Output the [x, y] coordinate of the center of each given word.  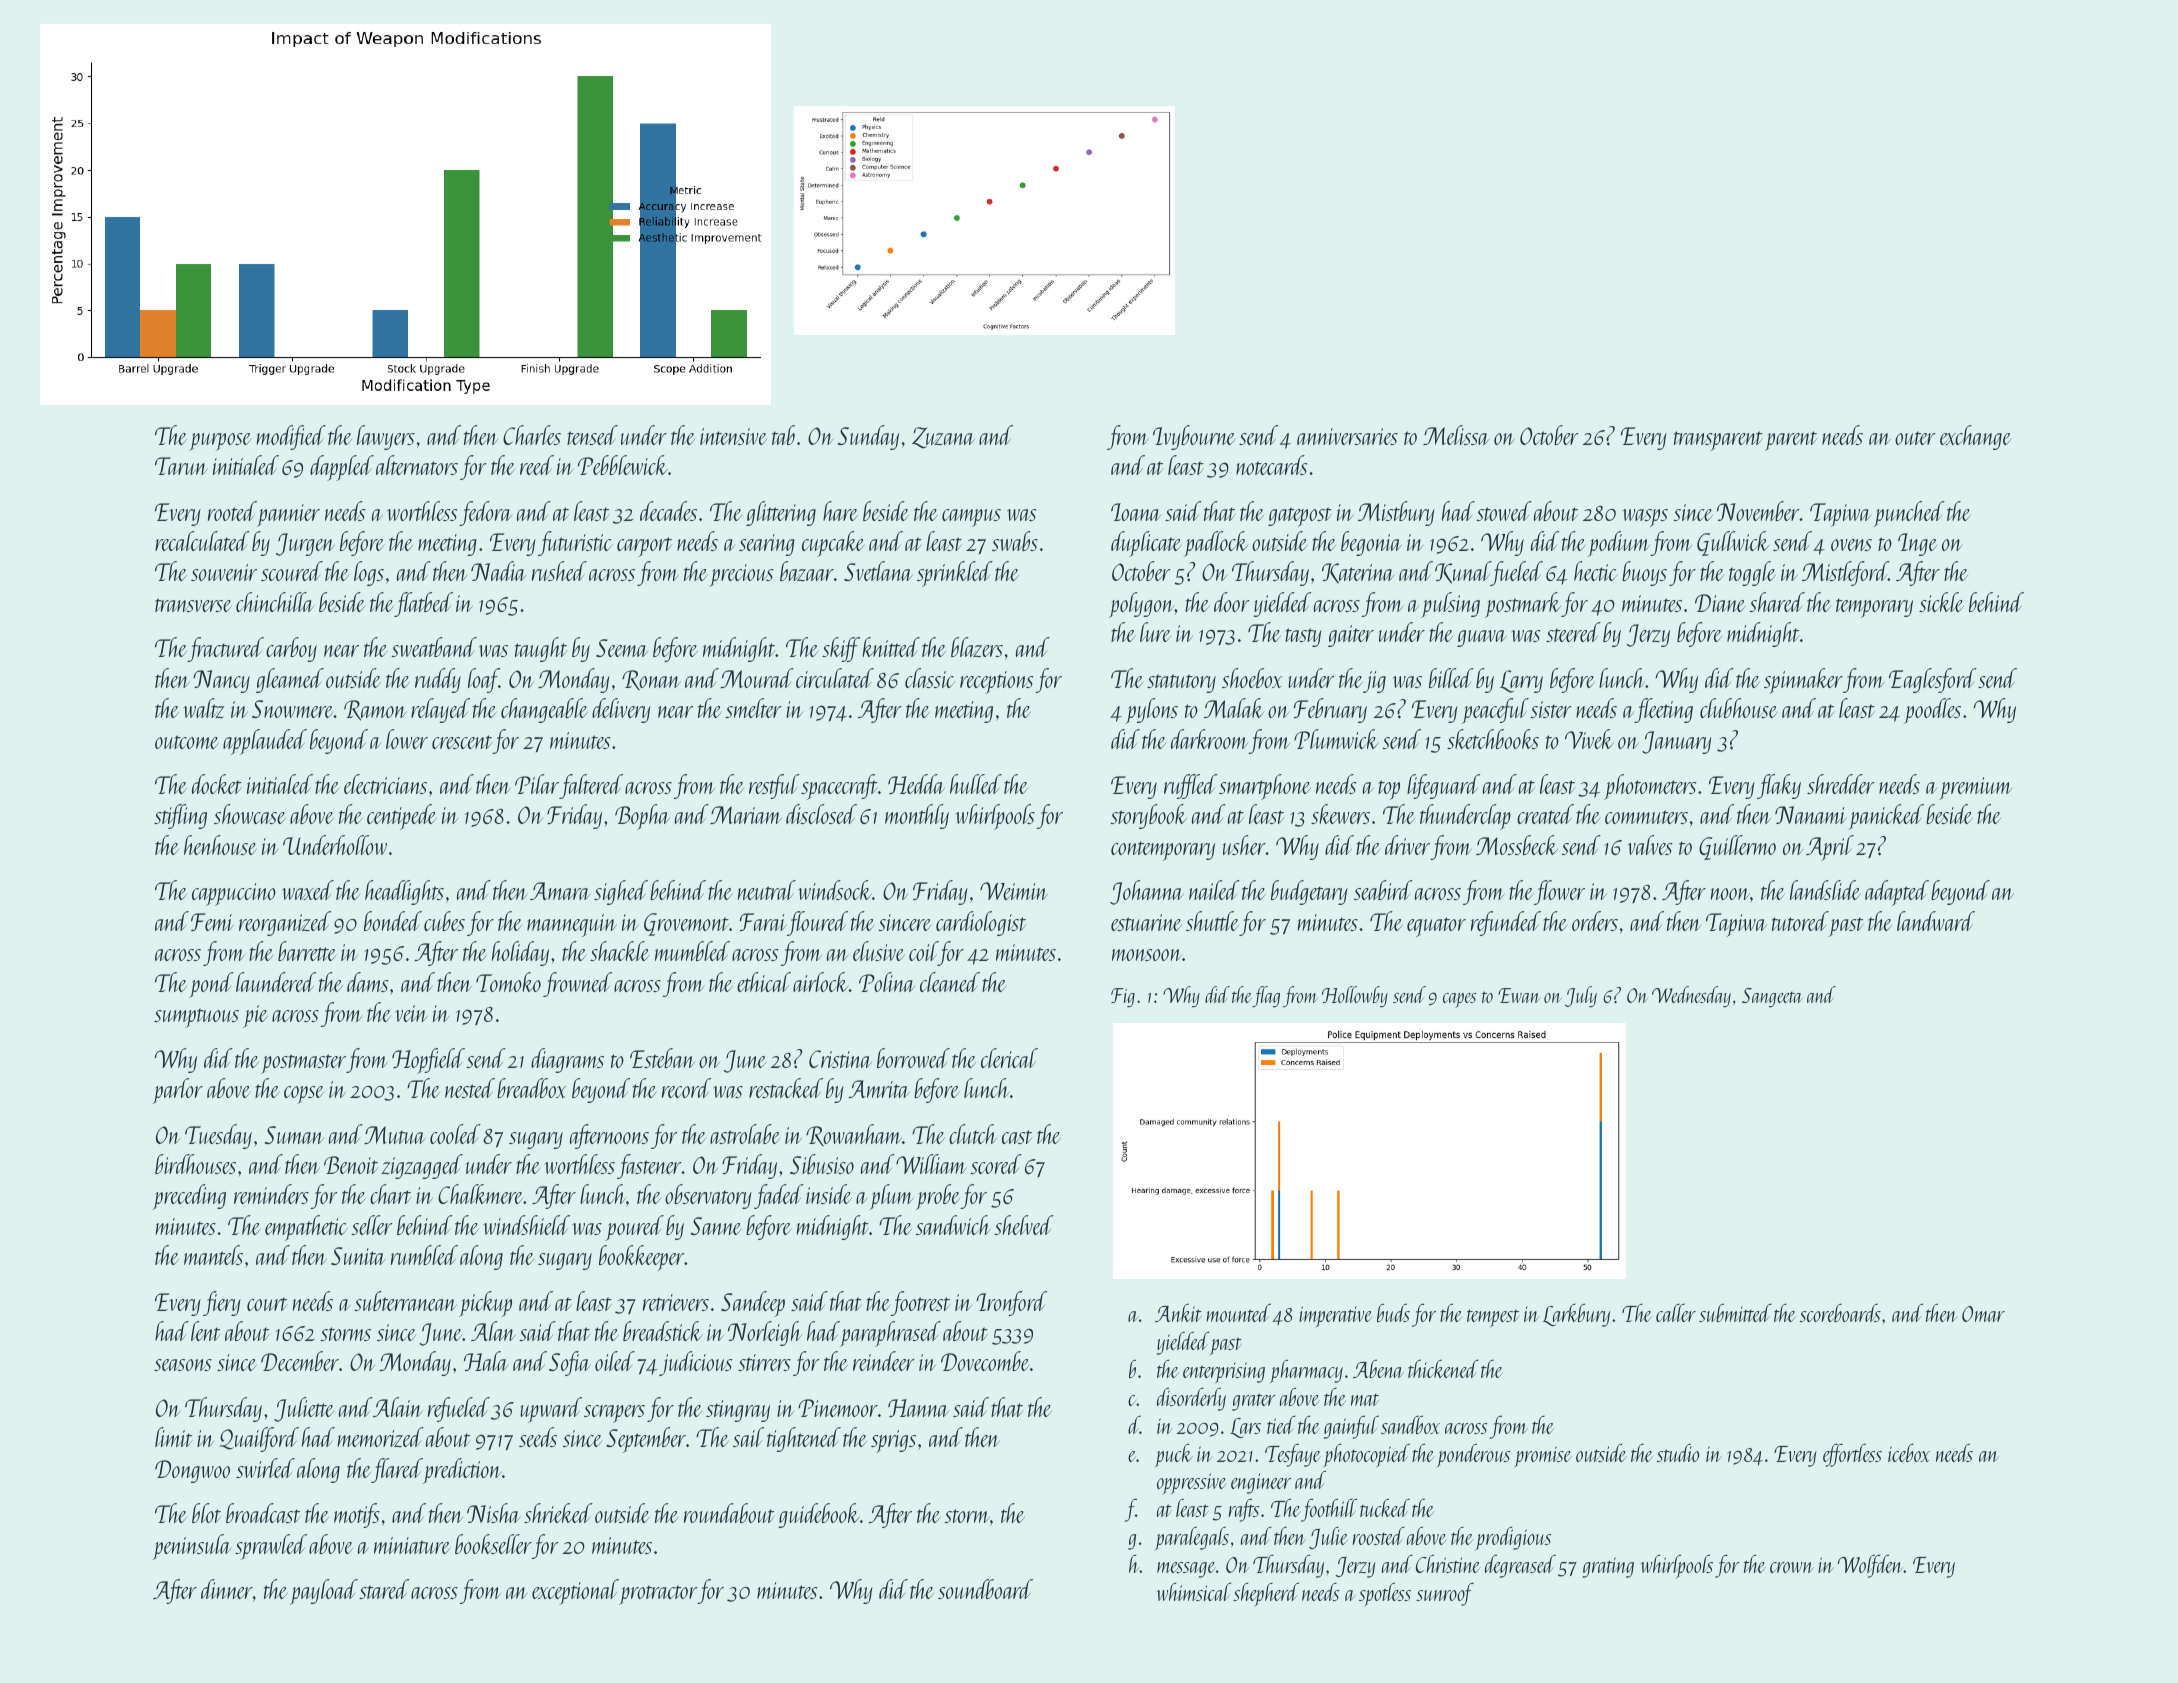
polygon [1142, 605]
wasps [1645, 518]
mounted [1238, 1312]
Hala [486, 1361]
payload [324, 1592]
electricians [385, 784]
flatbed [423, 604]
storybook [1149, 816]
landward [1936, 921]
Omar [1983, 1314]
